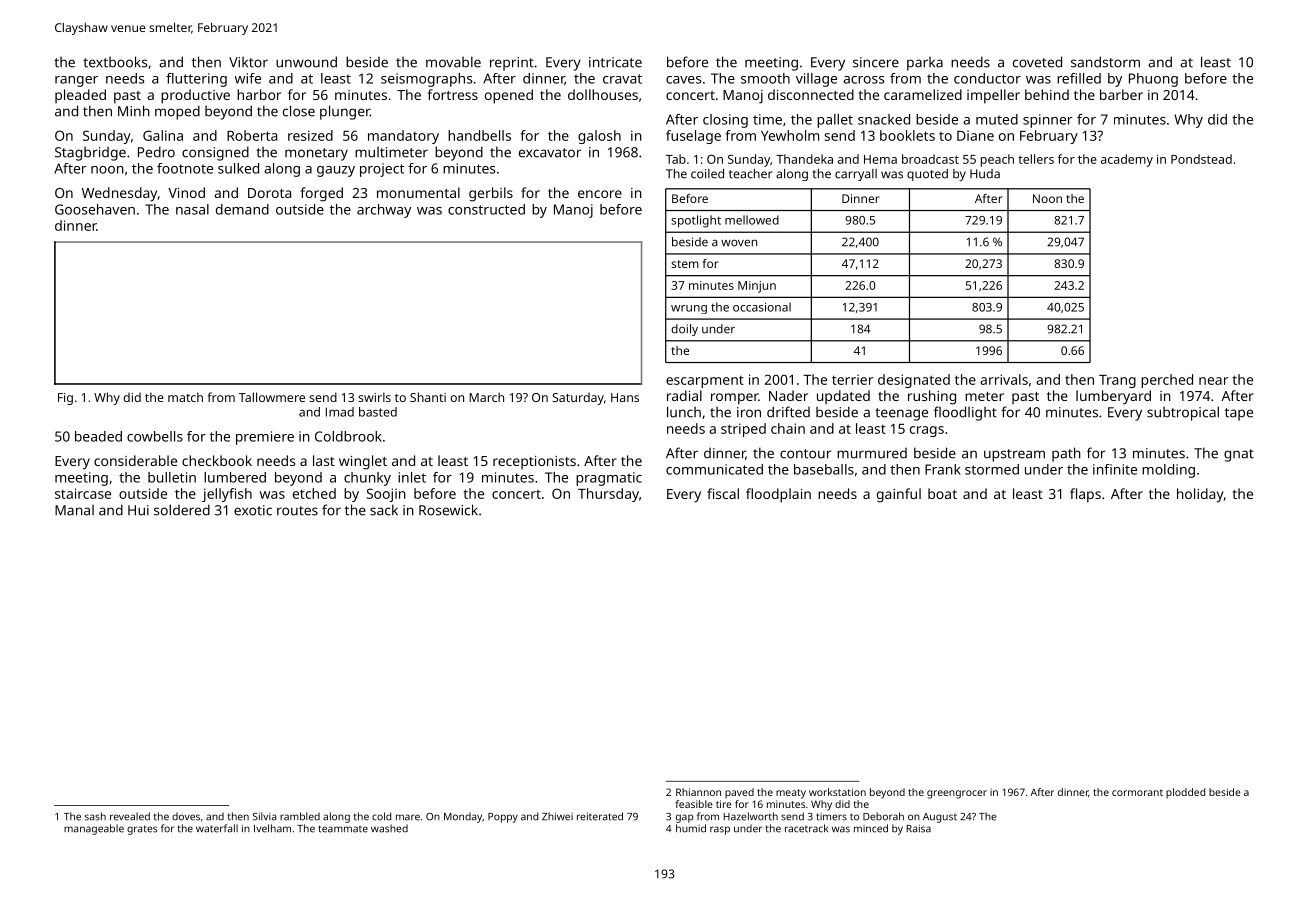 This screenshot has height=924, width=1308. What do you see at coordinates (336, 171) in the screenshot?
I see `gauzy` at bounding box center [336, 171].
